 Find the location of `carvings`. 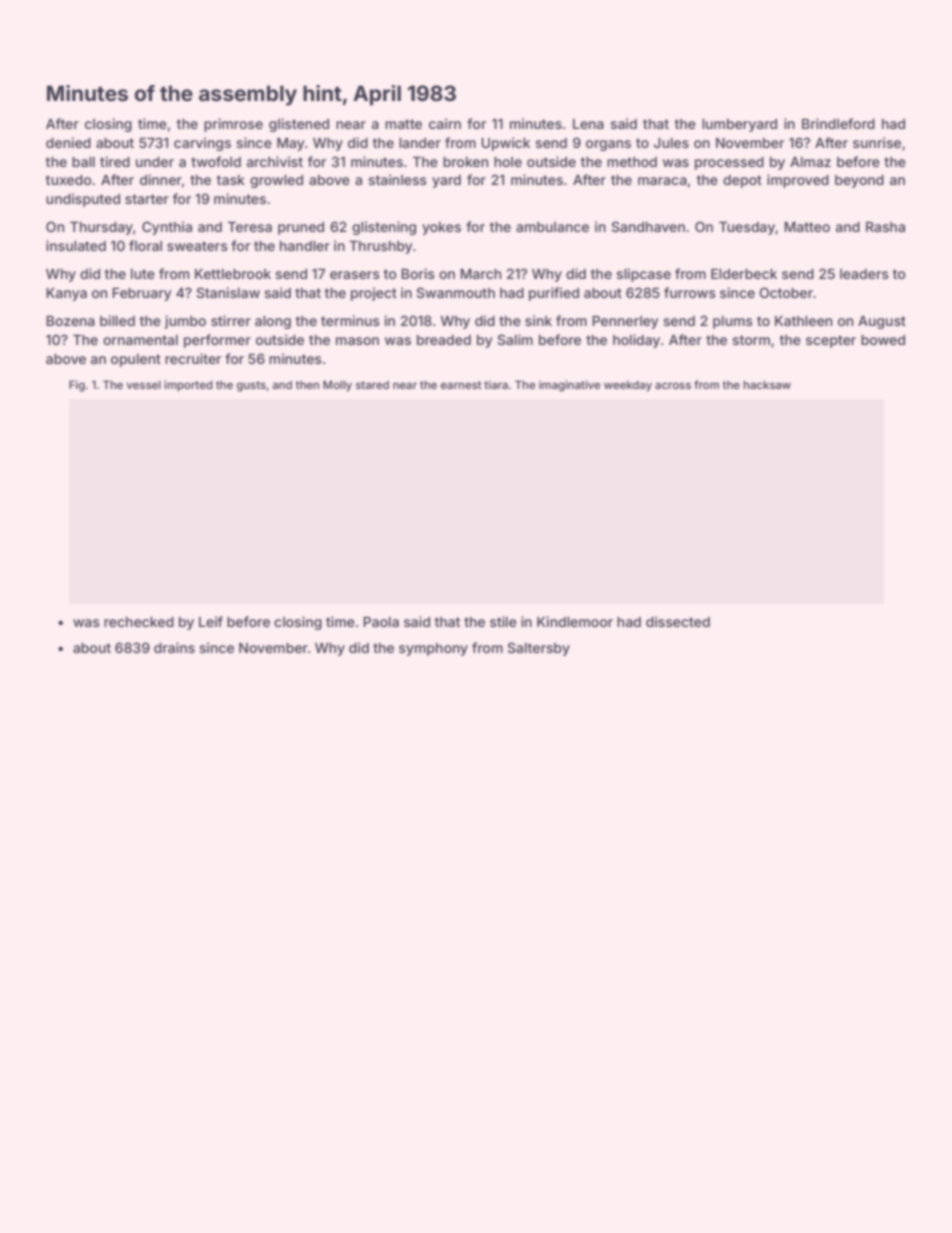

carvings is located at coordinates (202, 144).
